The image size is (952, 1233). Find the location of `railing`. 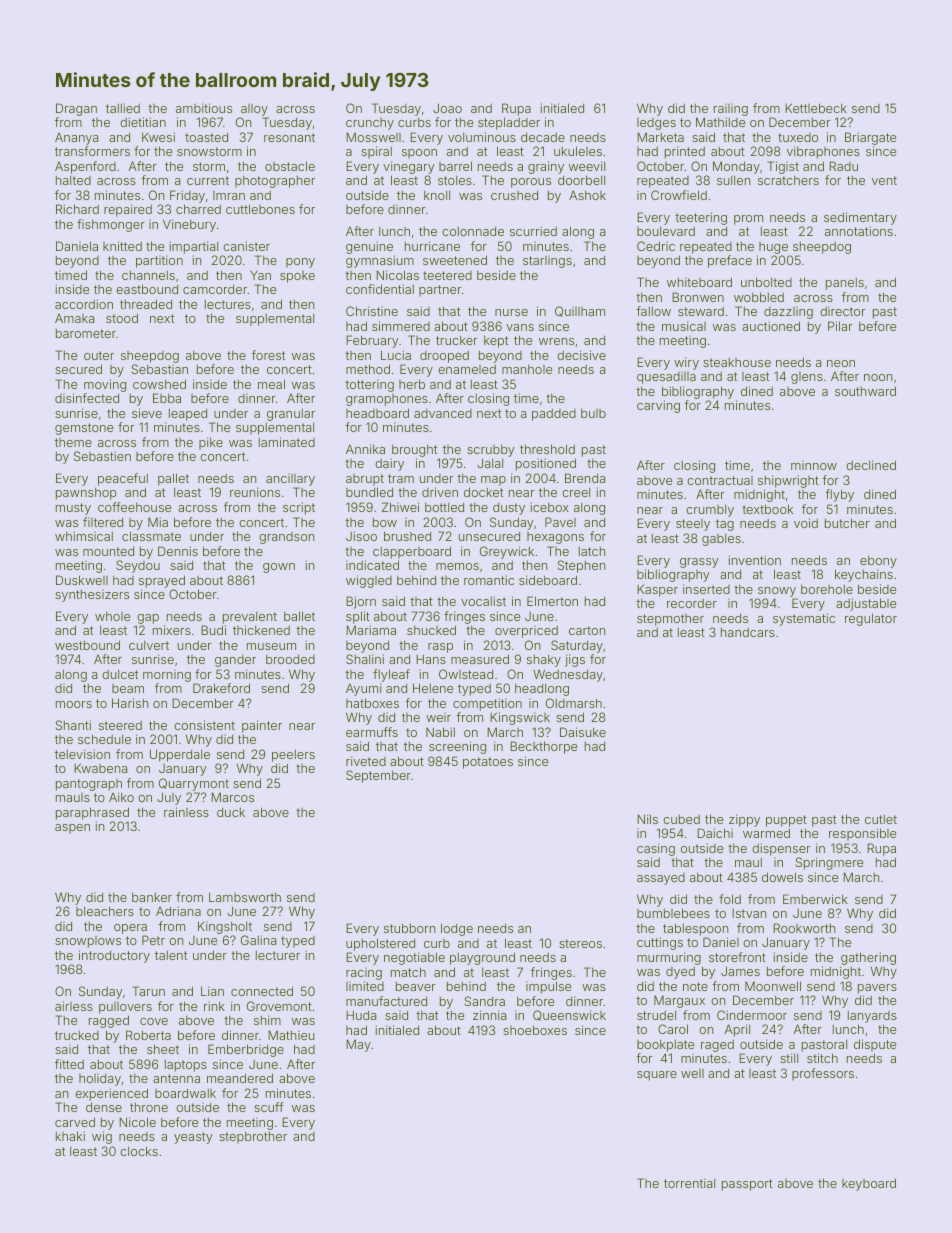

railing is located at coordinates (731, 110).
